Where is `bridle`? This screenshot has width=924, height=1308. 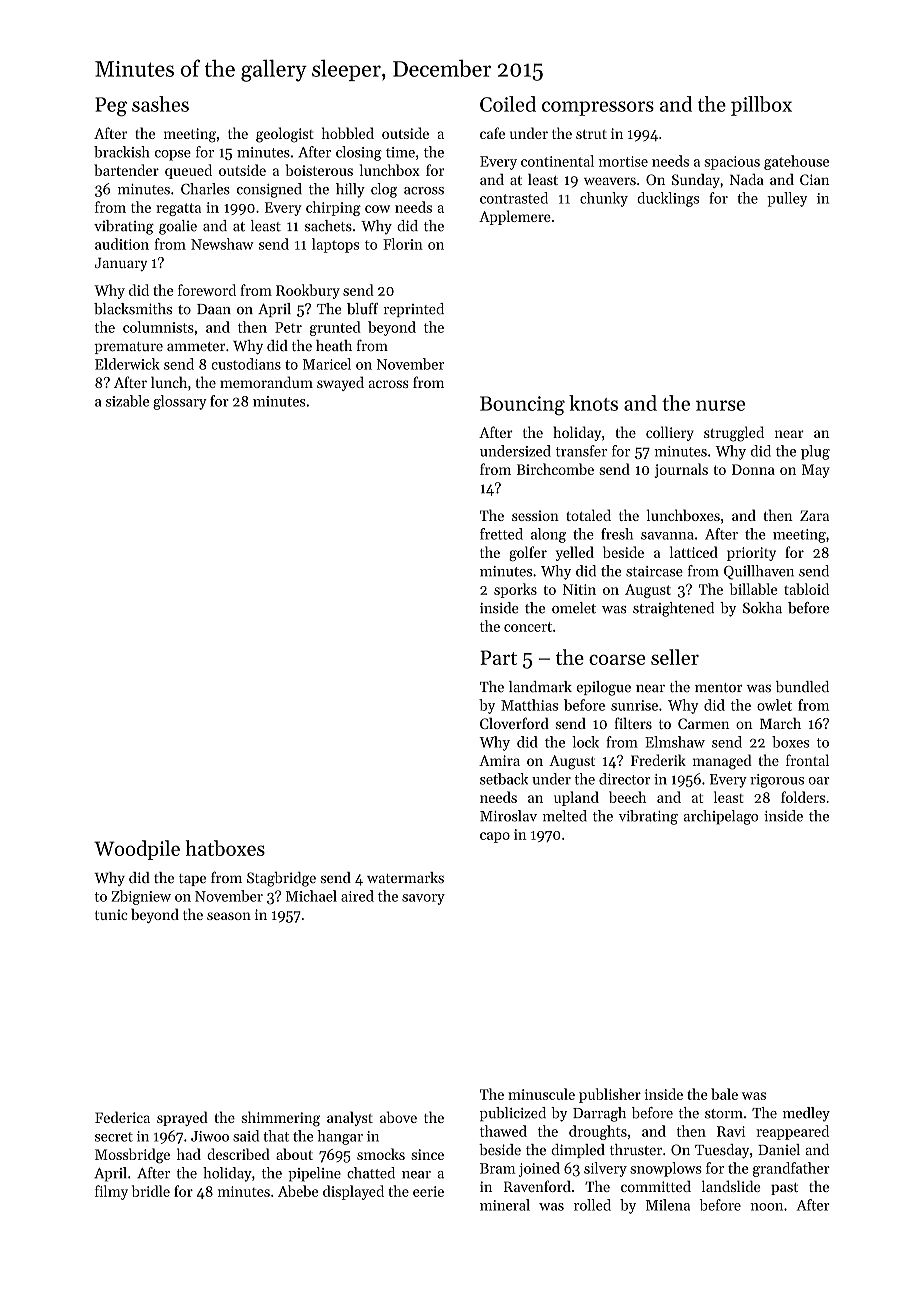 bridle is located at coordinates (151, 1191).
